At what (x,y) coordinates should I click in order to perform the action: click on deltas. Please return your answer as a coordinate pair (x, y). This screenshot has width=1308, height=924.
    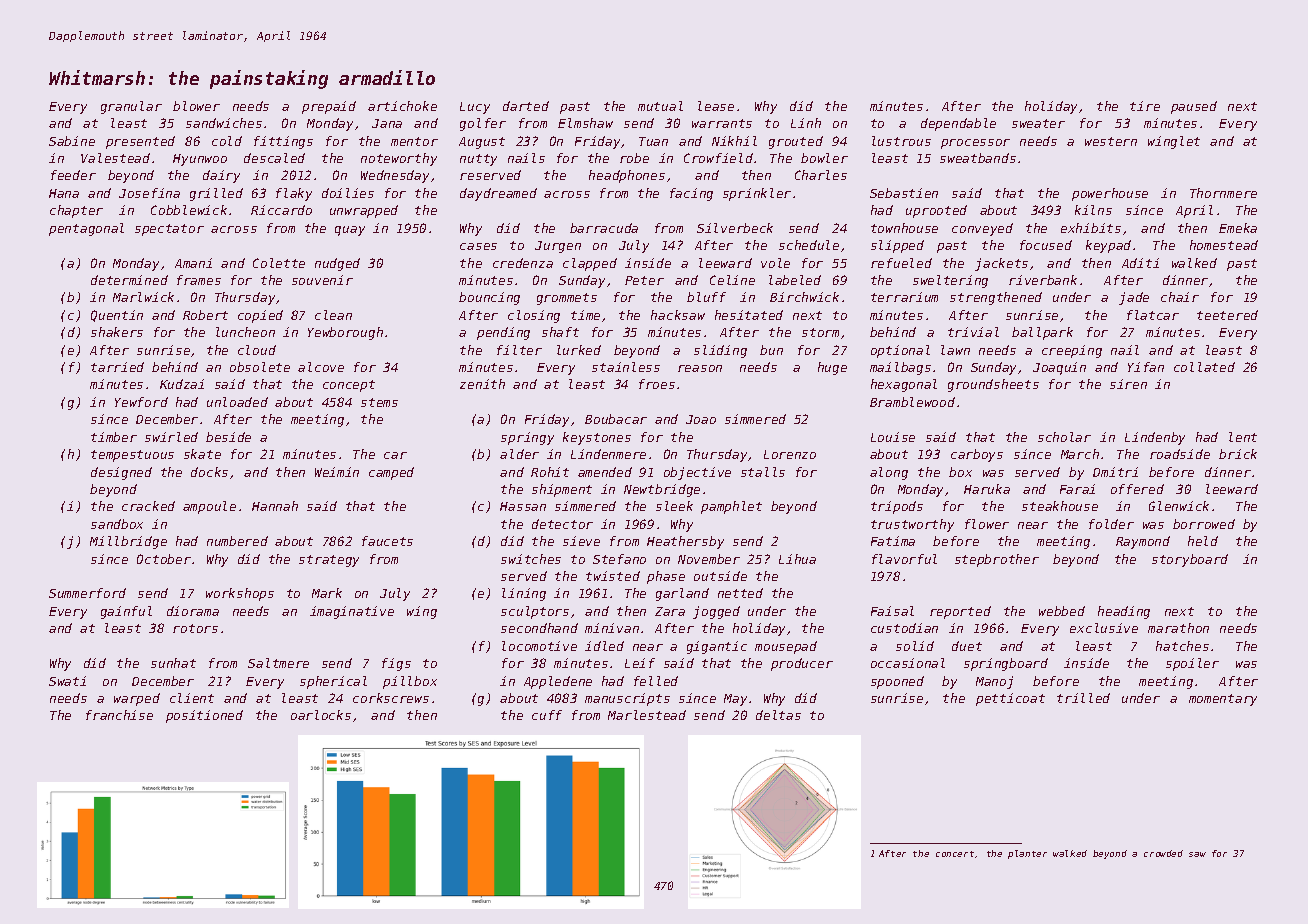
    Looking at the image, I should click on (778, 715).
